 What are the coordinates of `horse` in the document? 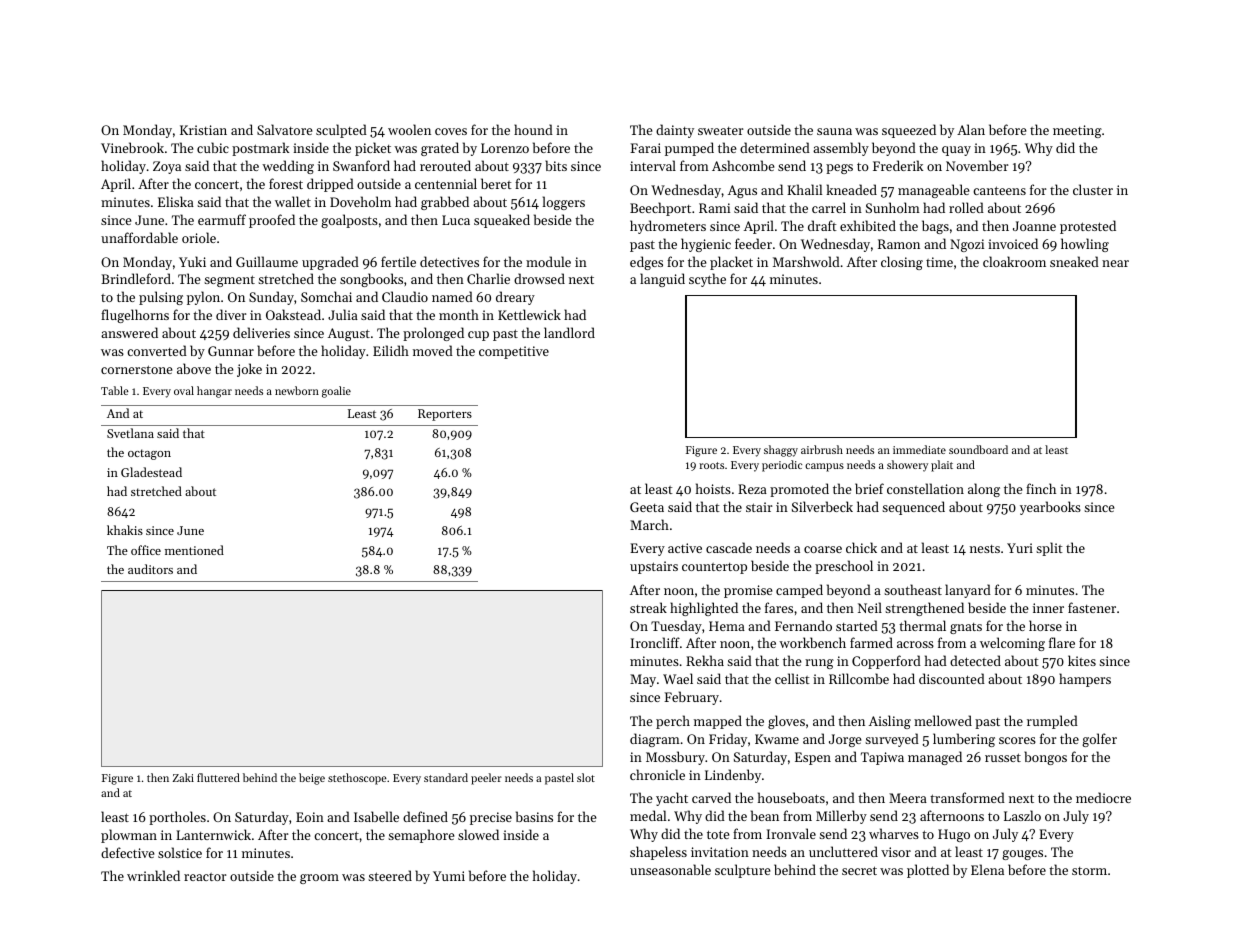 It's located at (1045, 625).
